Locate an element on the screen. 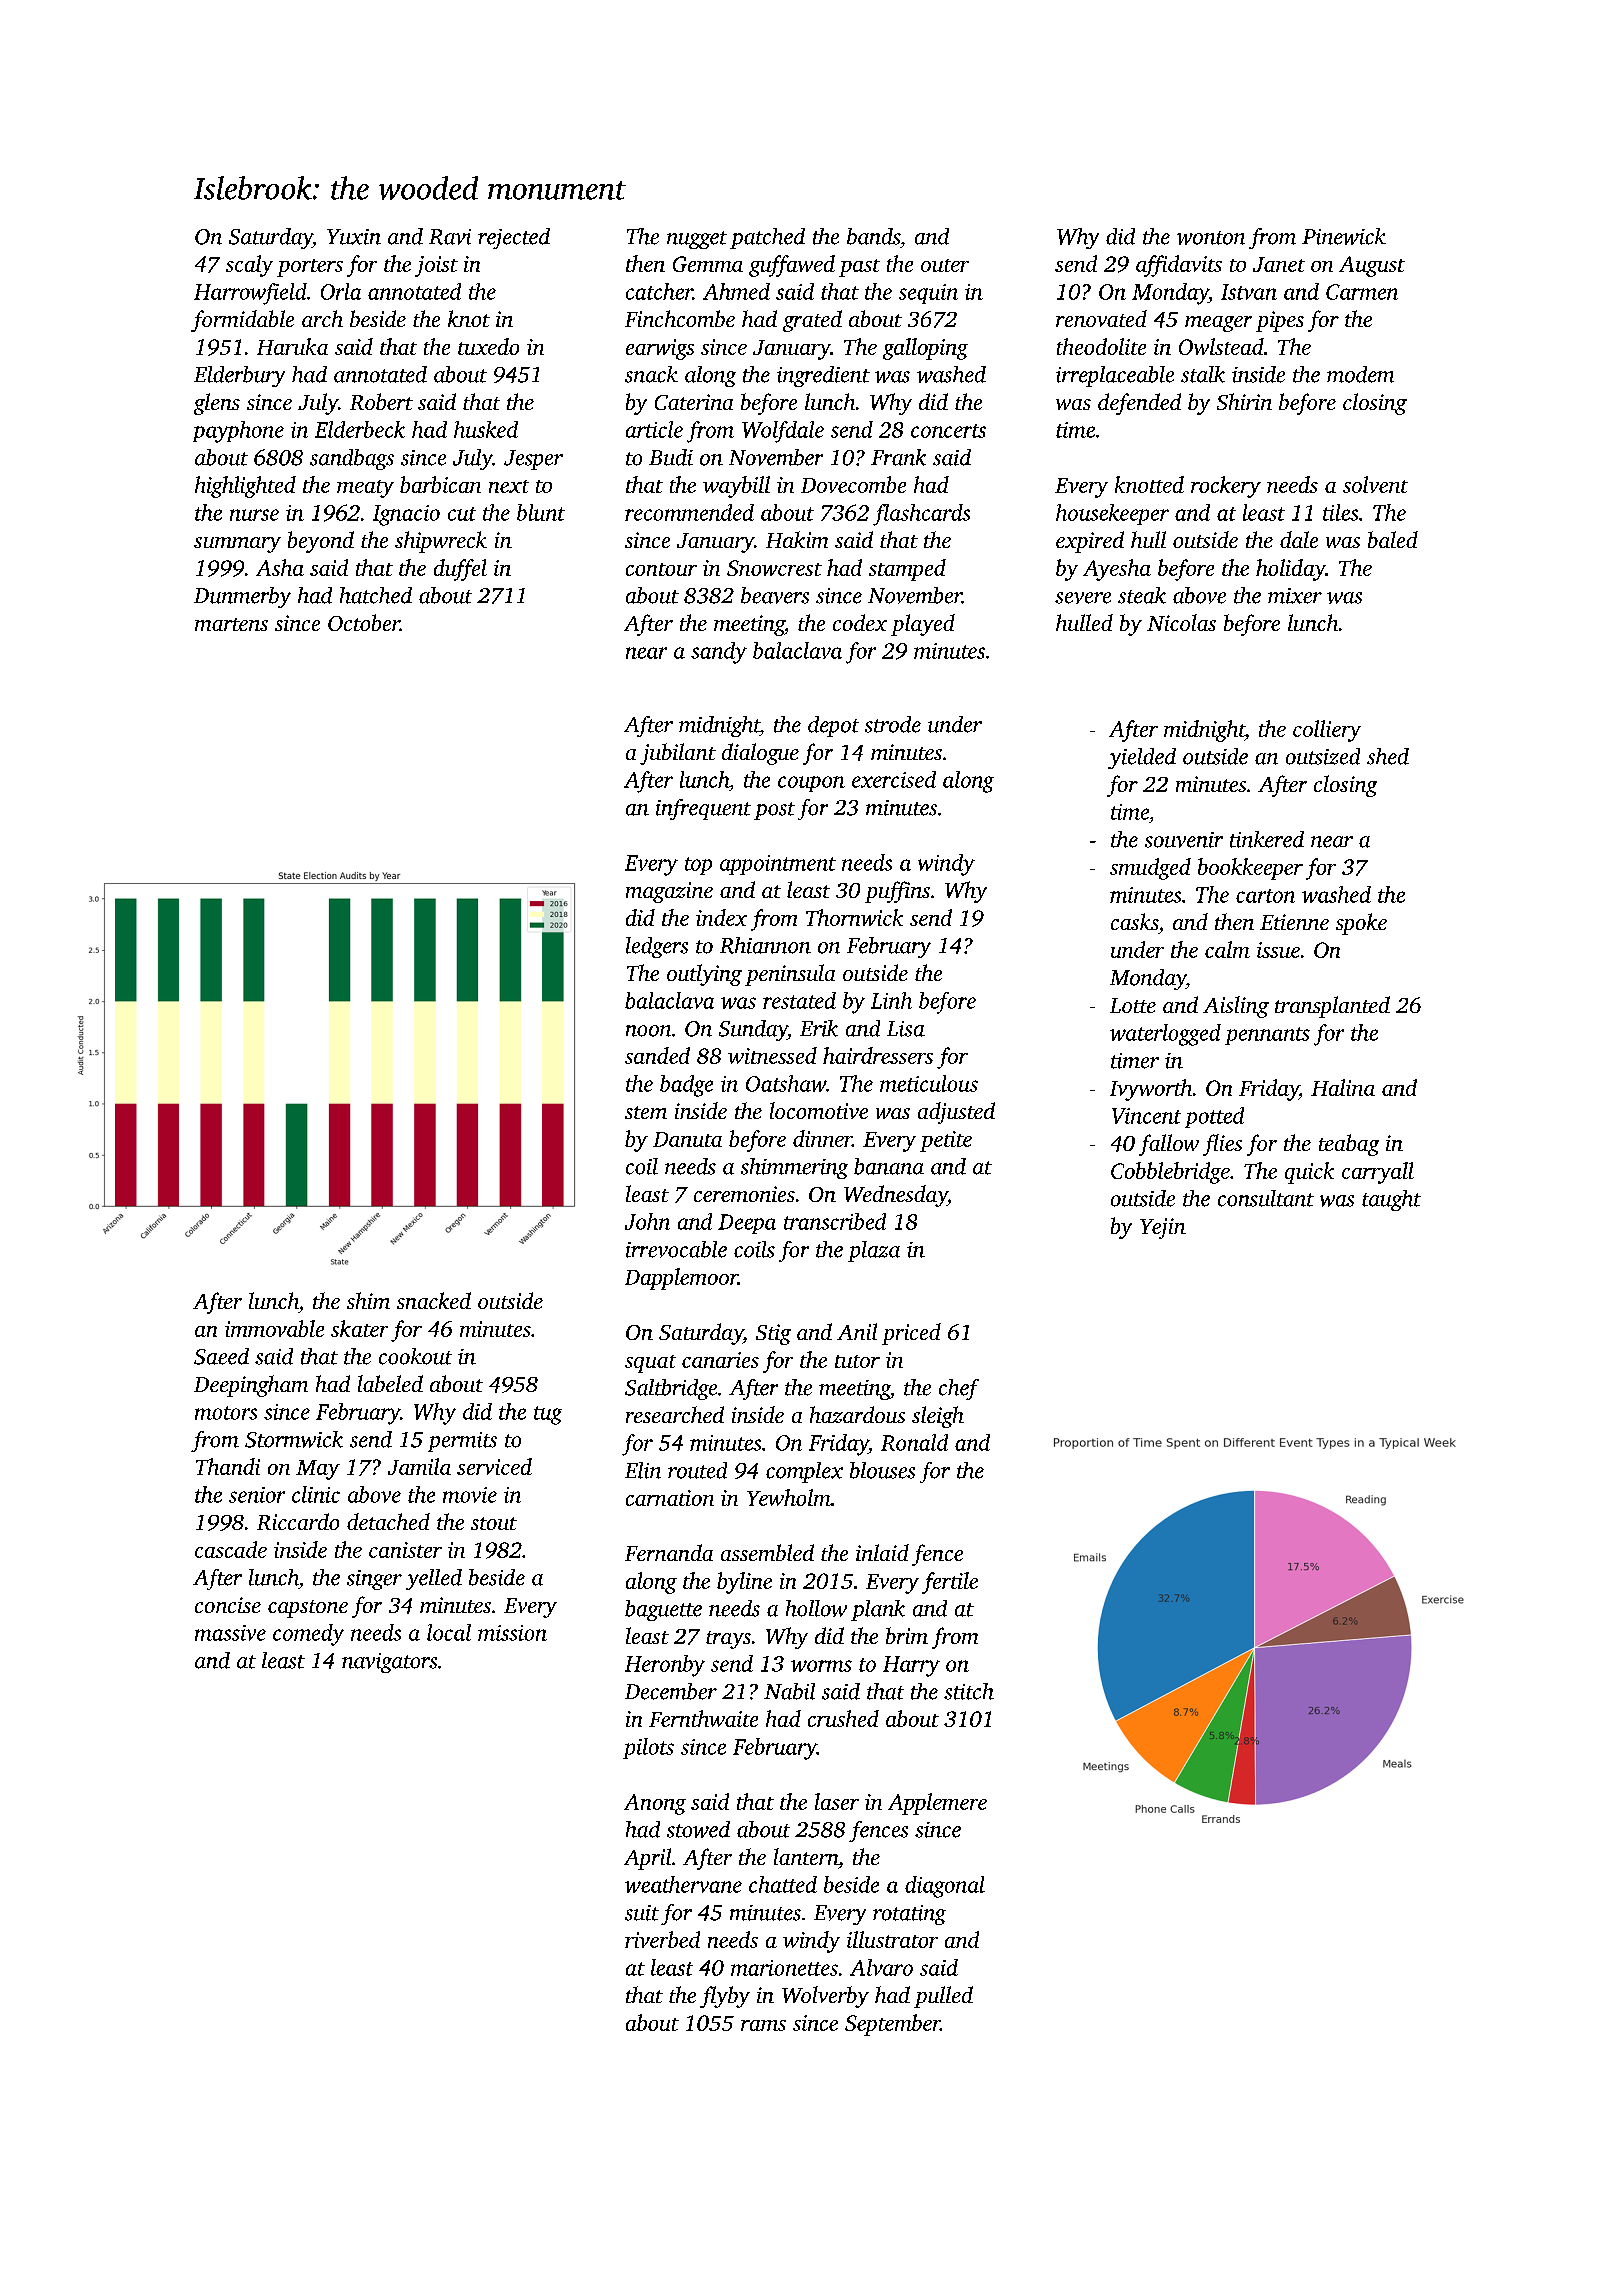 The image size is (1620, 2292). irrevocable is located at coordinates (676, 1249).
